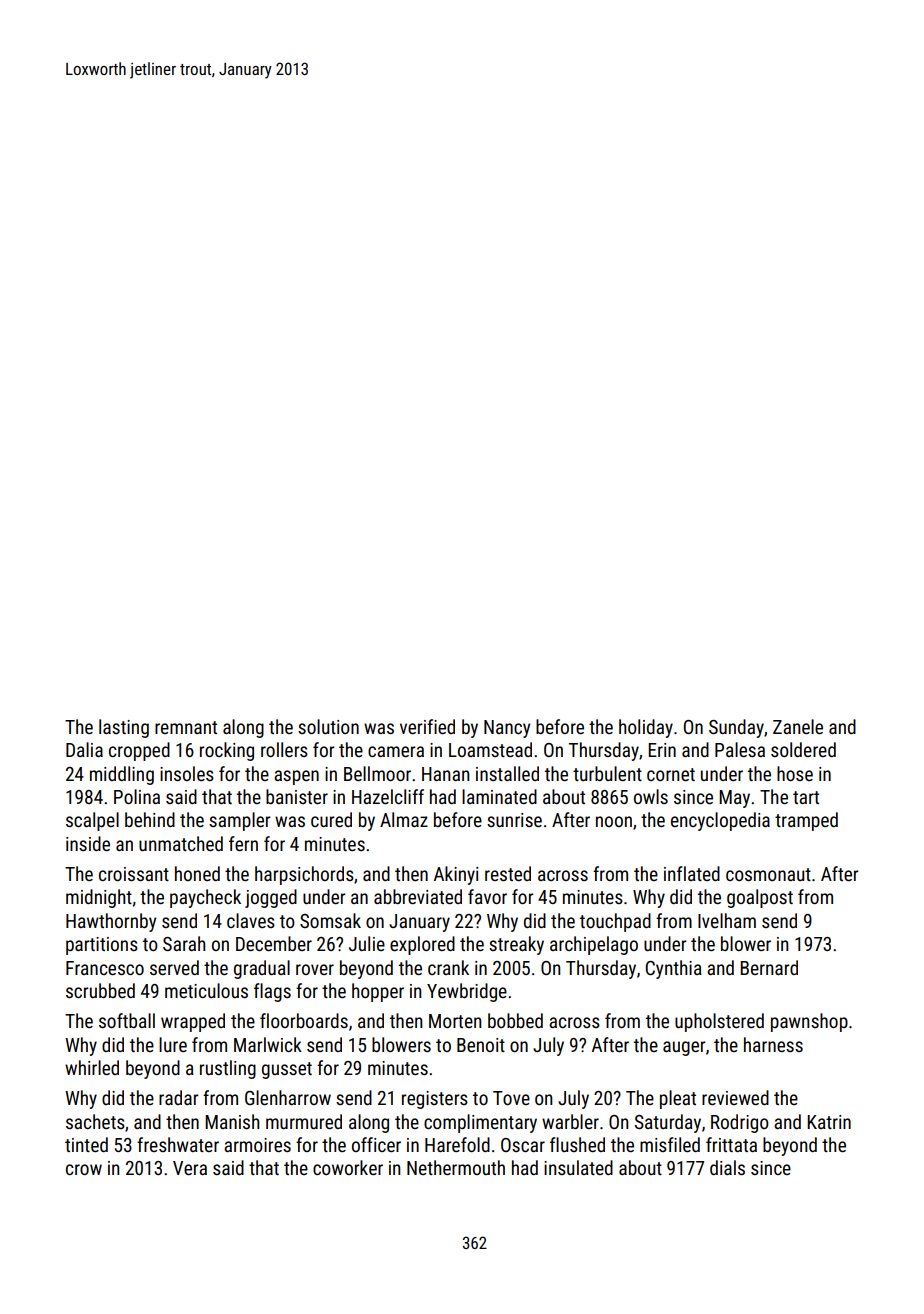  Describe the element at coordinates (251, 920) in the screenshot. I see `claves` at that location.
